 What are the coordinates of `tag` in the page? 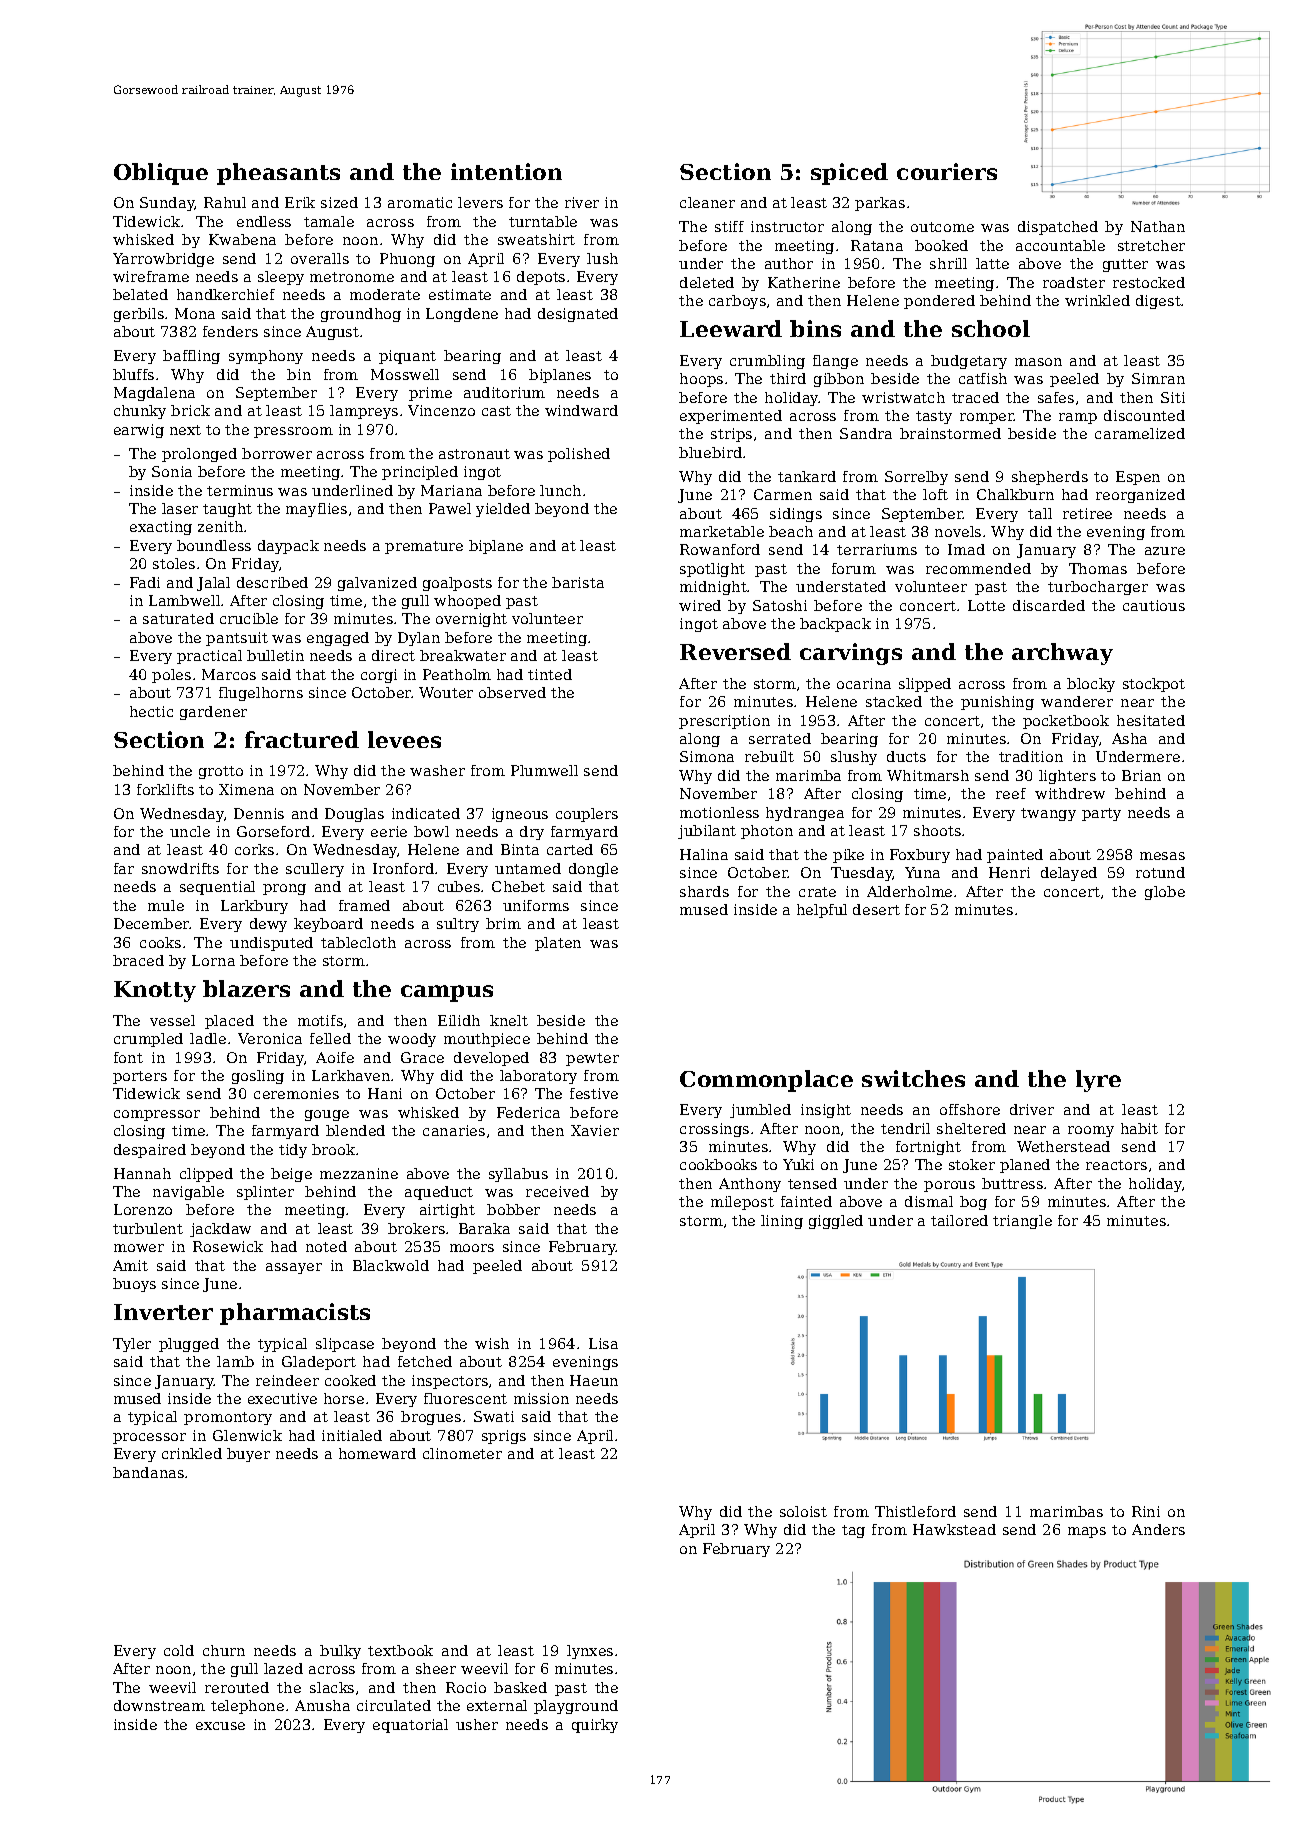 It's located at (853, 1531).
